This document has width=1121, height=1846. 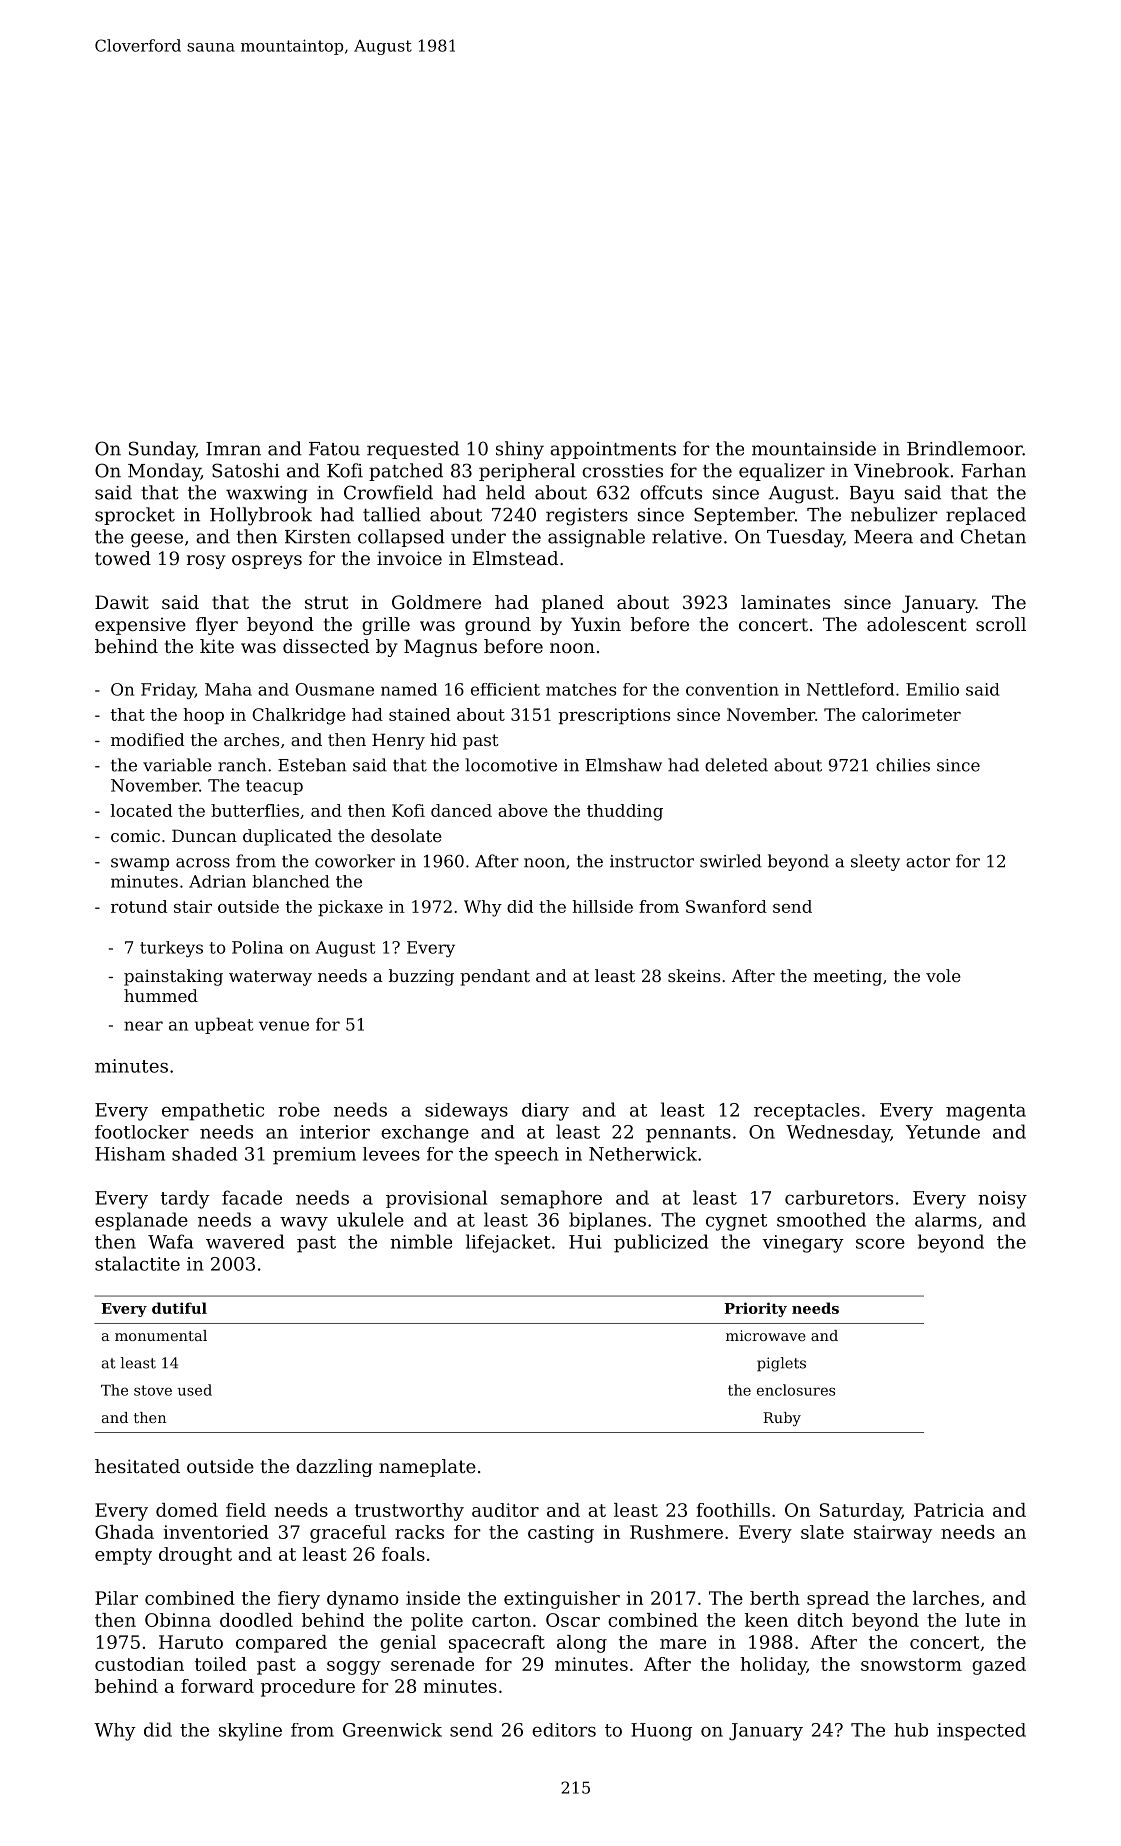 What do you see at coordinates (687, 536) in the document?
I see `relative` at bounding box center [687, 536].
